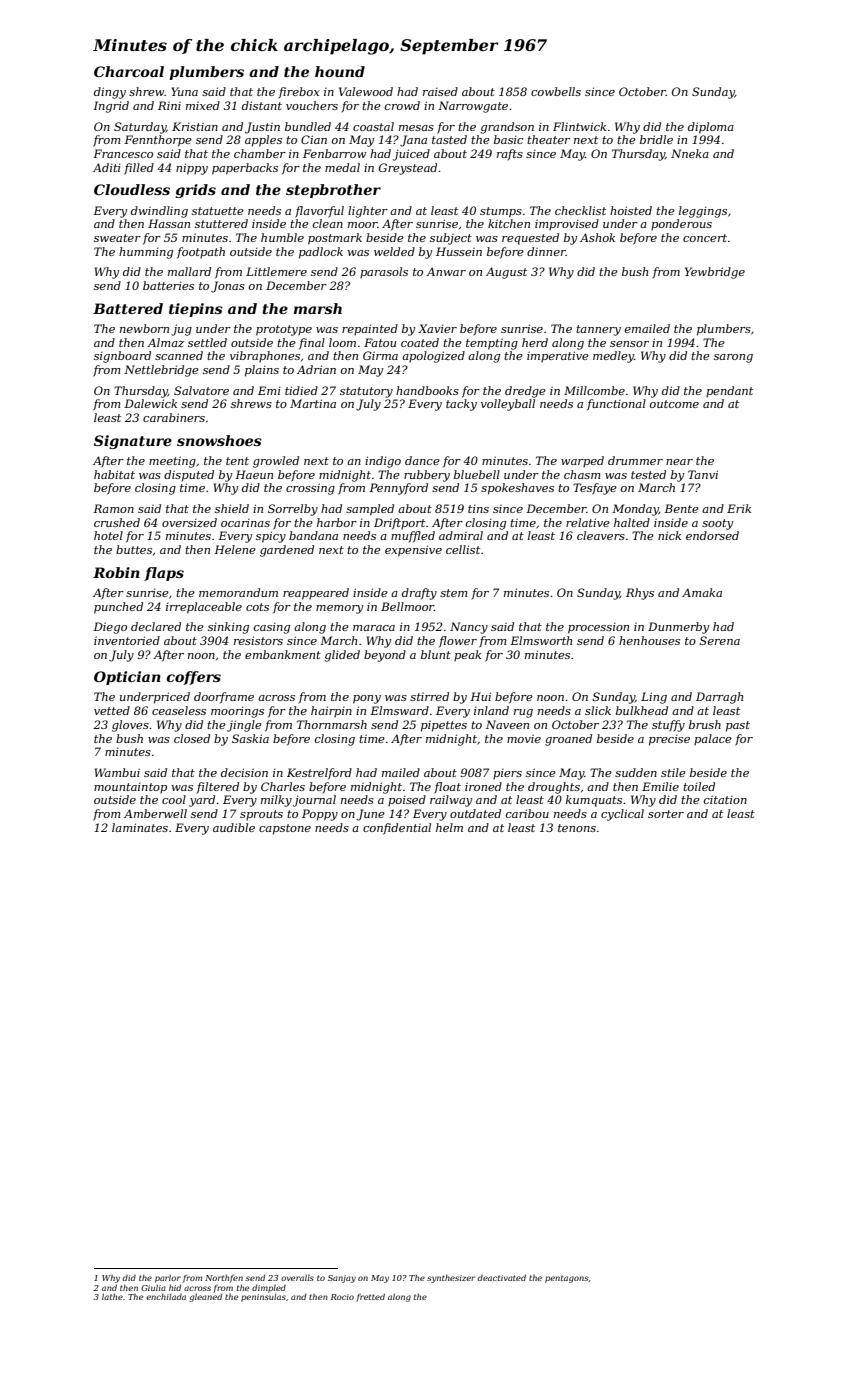  What do you see at coordinates (566, 1279) in the page?
I see `pentagons` at bounding box center [566, 1279].
